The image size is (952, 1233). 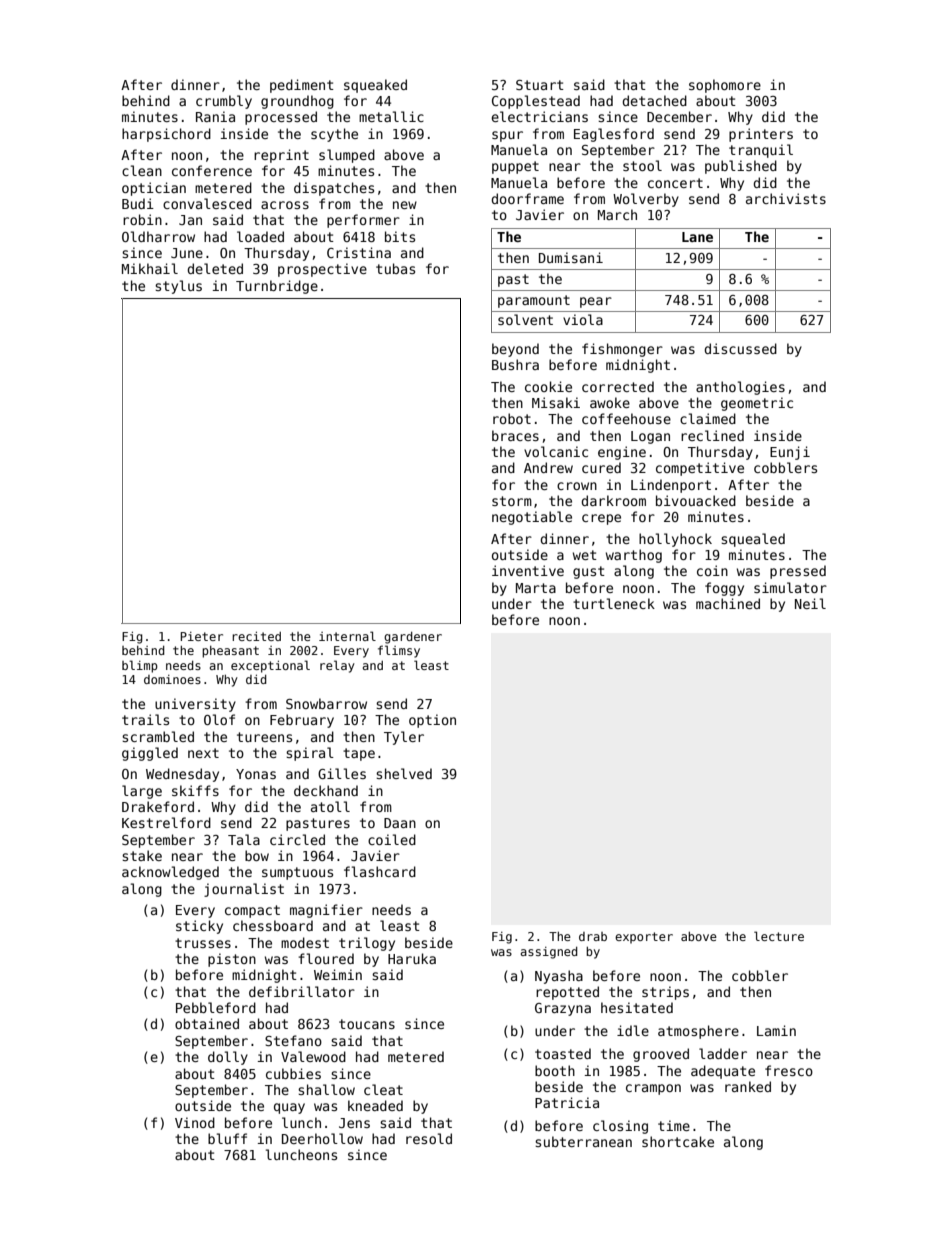 I want to click on sophomore, so click(x=725, y=86).
